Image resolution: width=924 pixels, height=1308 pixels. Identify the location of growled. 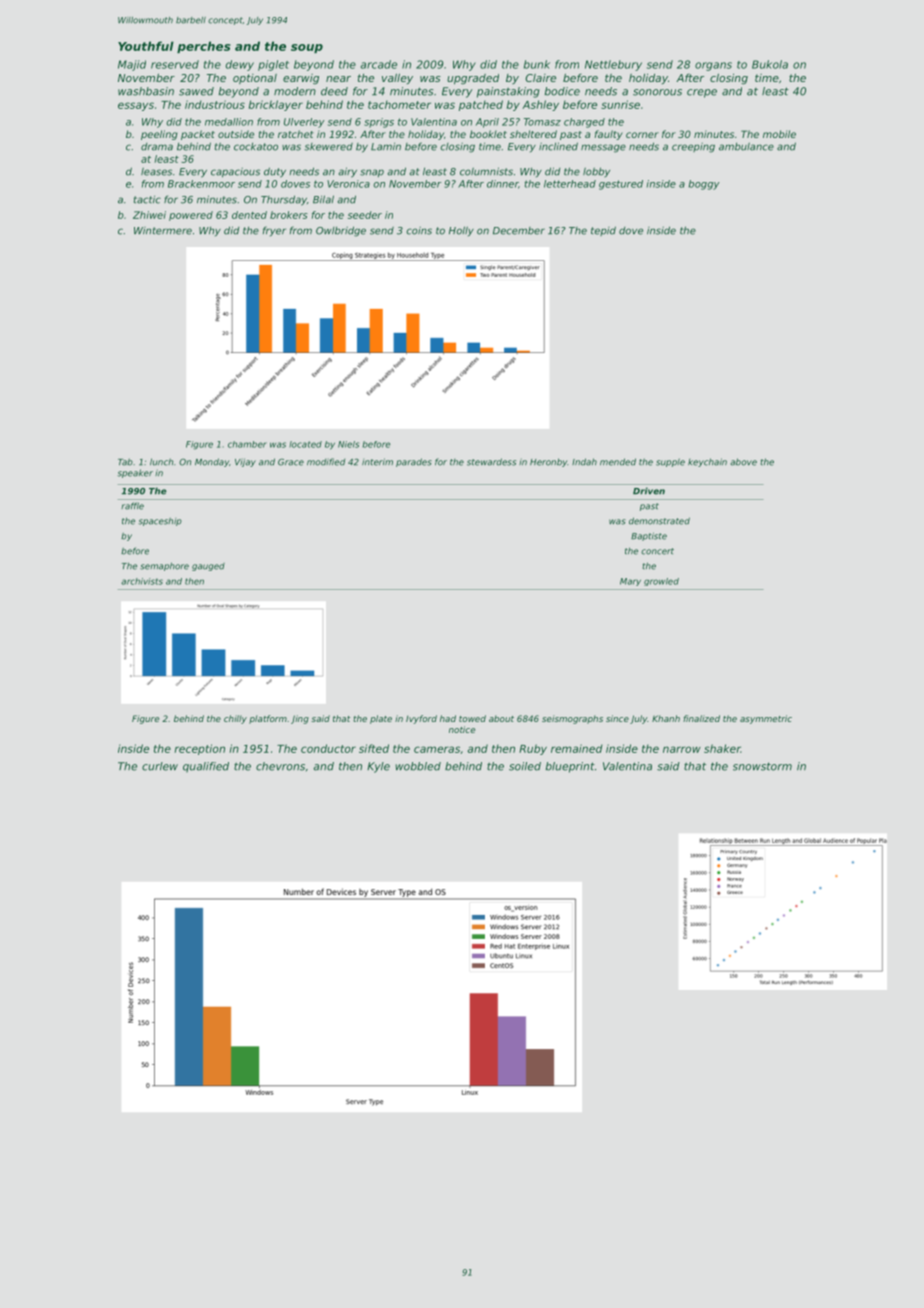
(661, 582).
